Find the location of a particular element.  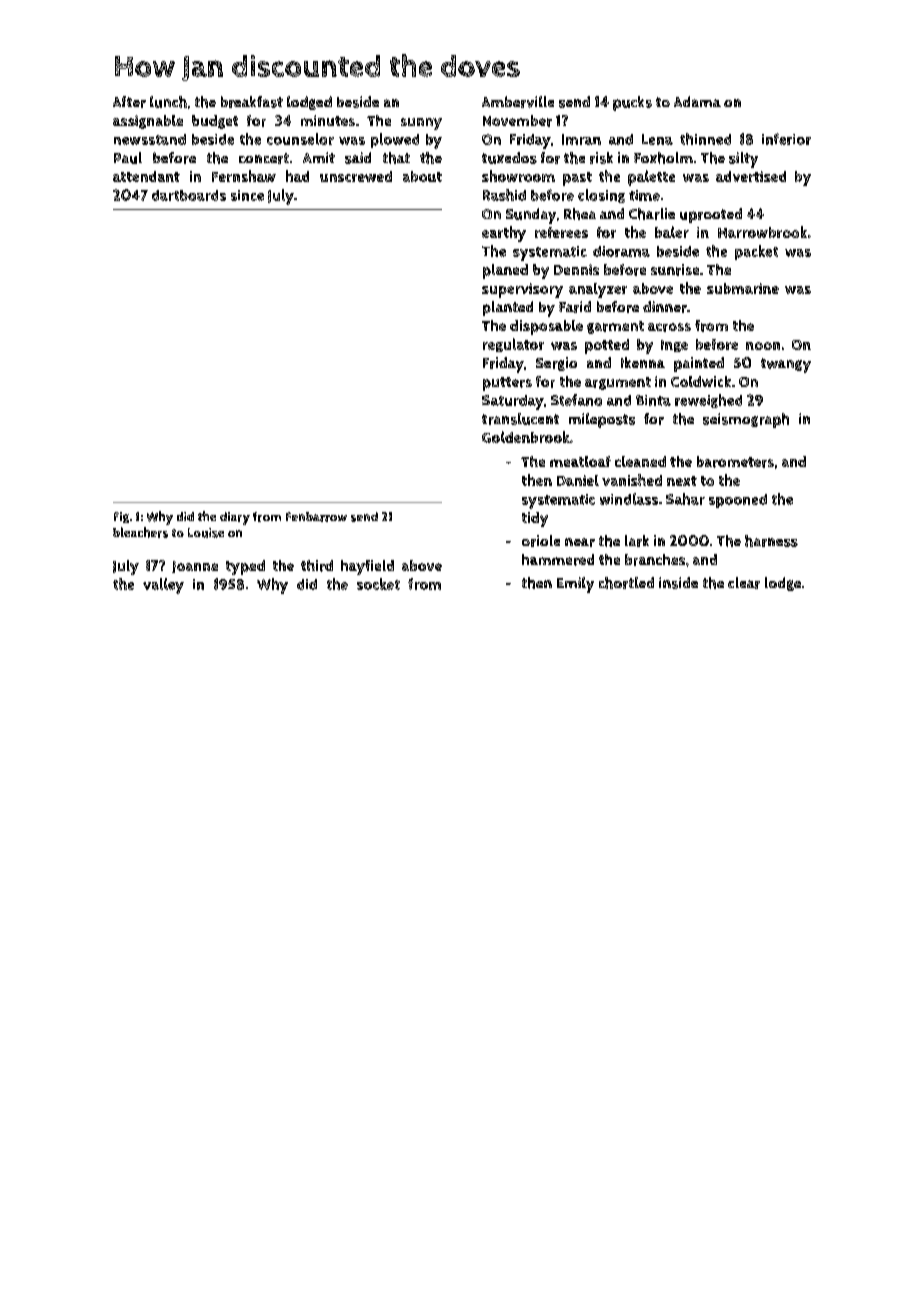

Fenbarrow is located at coordinates (316, 517).
